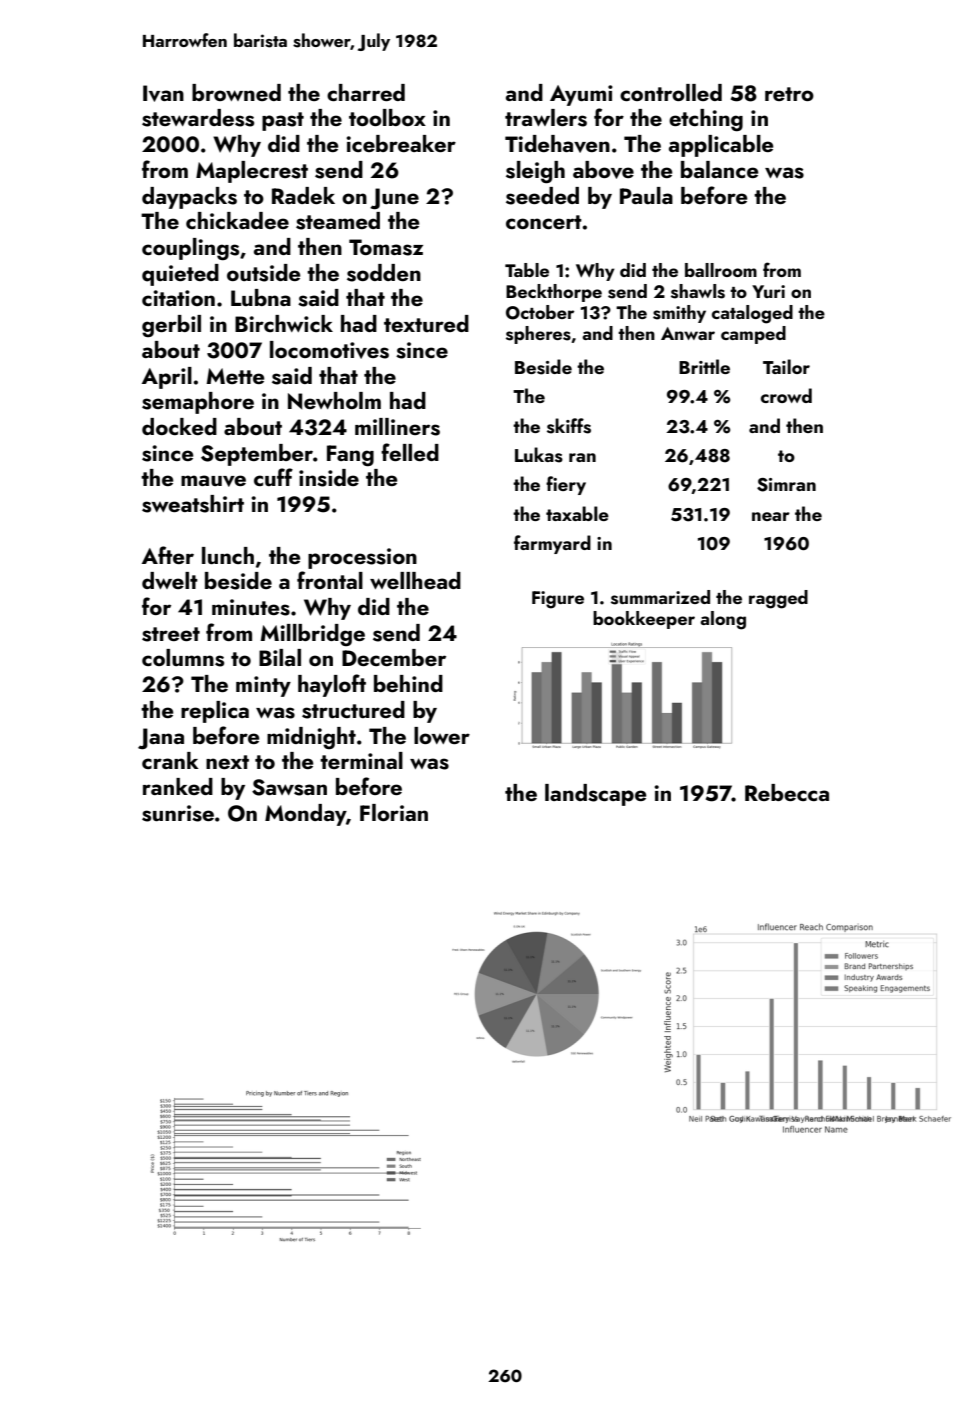 The height and width of the document is (1414, 976). Describe the element at coordinates (303, 195) in the document. I see `Radek` at that location.
